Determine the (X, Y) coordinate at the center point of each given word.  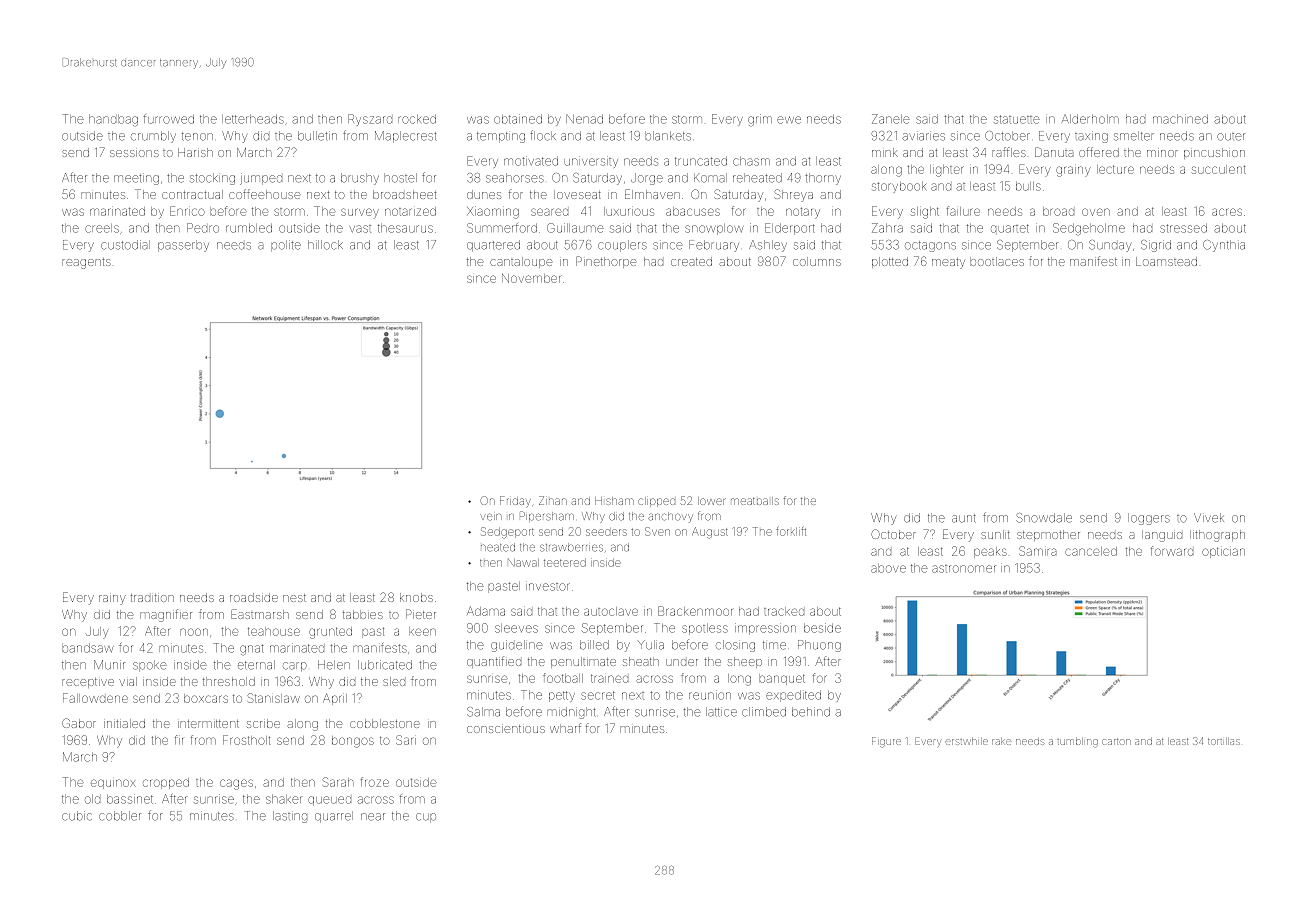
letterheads (253, 119)
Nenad (584, 119)
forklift (791, 531)
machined (1180, 119)
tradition (152, 598)
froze (375, 782)
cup (426, 817)
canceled (1091, 551)
